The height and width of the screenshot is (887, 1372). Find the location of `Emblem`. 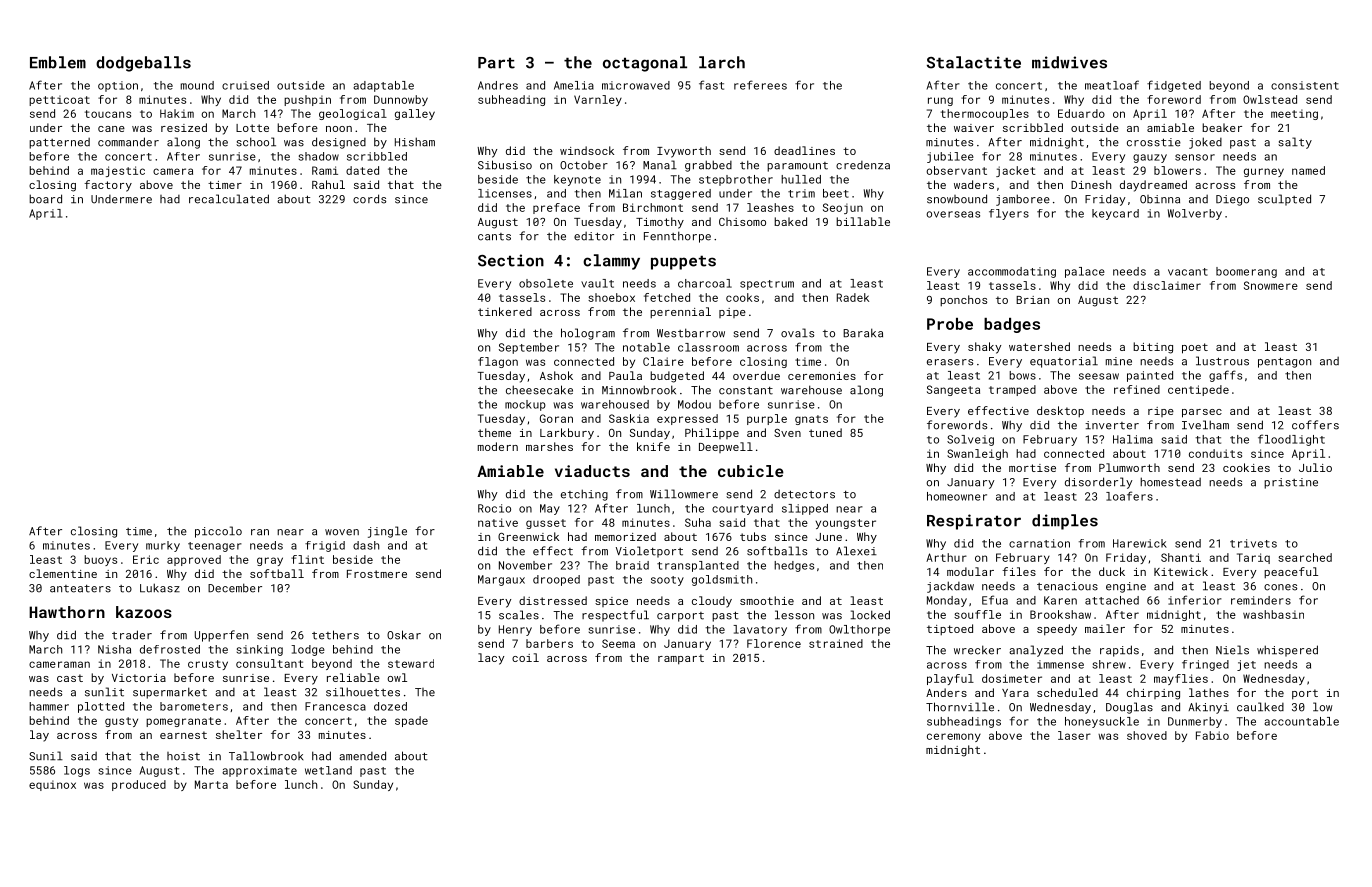

Emblem is located at coordinates (58, 62).
